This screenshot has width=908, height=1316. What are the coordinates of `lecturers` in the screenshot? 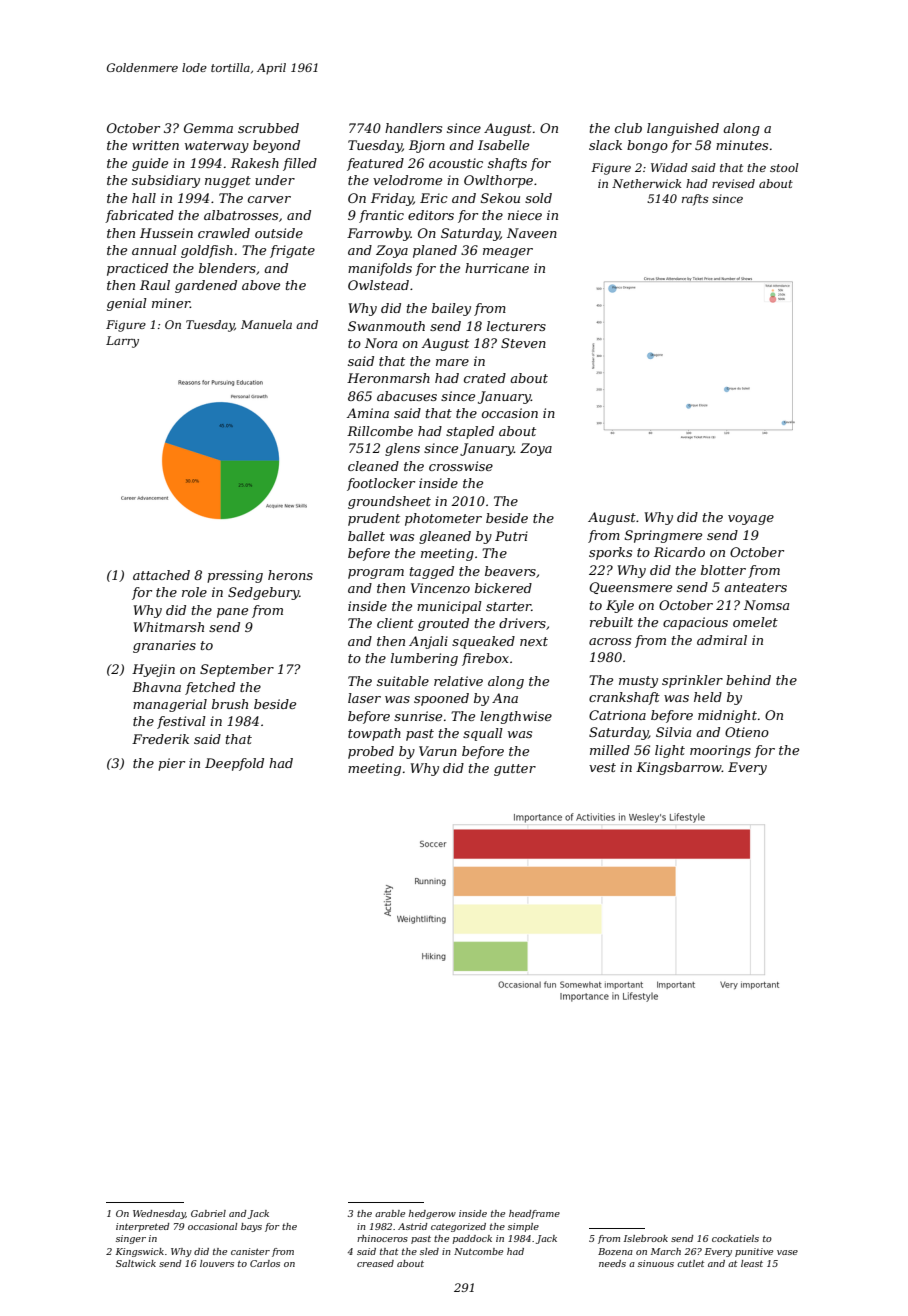 It's located at (516, 326).
